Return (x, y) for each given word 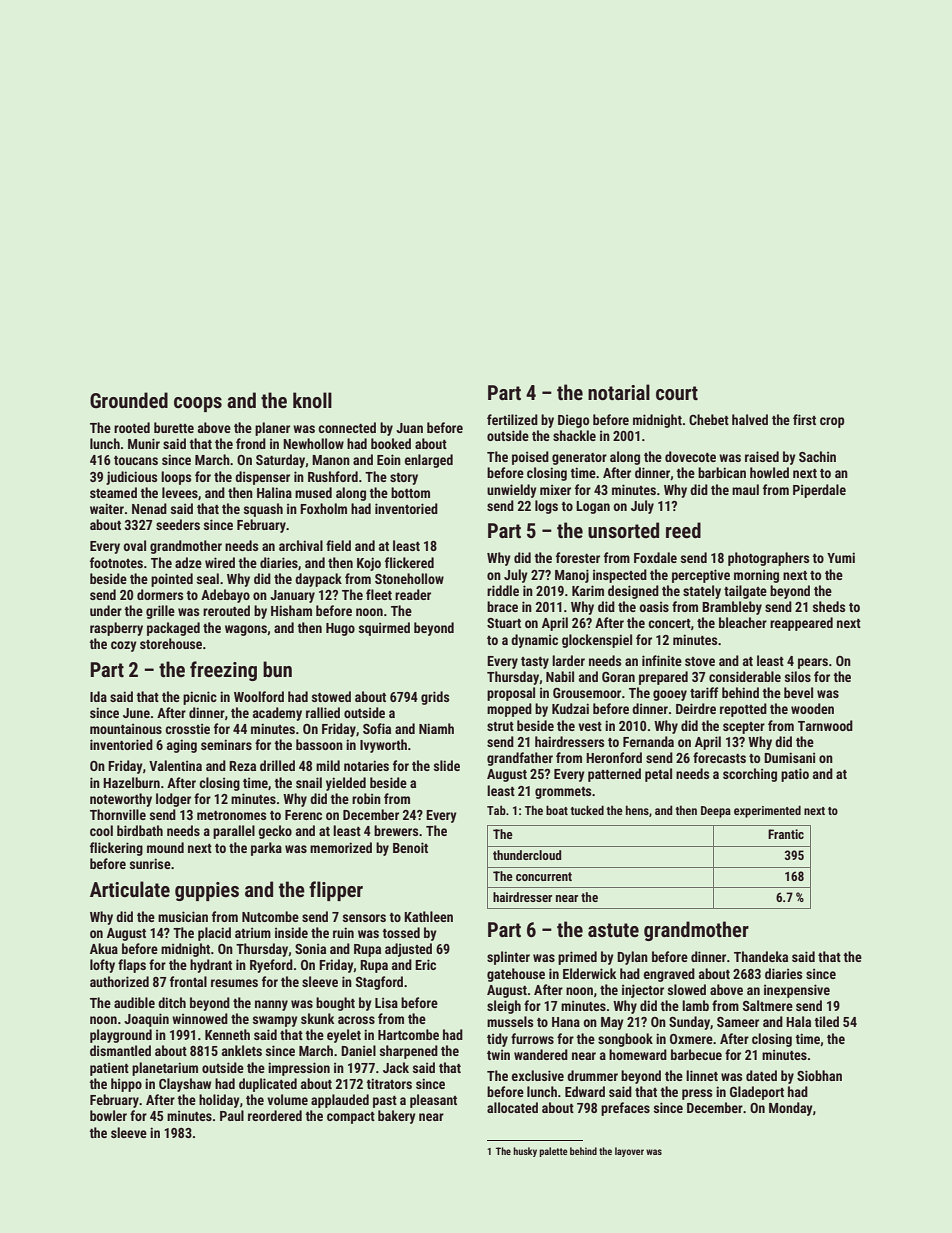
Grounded (129, 400)
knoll (312, 400)
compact (351, 1118)
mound (165, 847)
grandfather (520, 759)
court (677, 393)
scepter (744, 728)
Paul (232, 1115)
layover (629, 1152)
